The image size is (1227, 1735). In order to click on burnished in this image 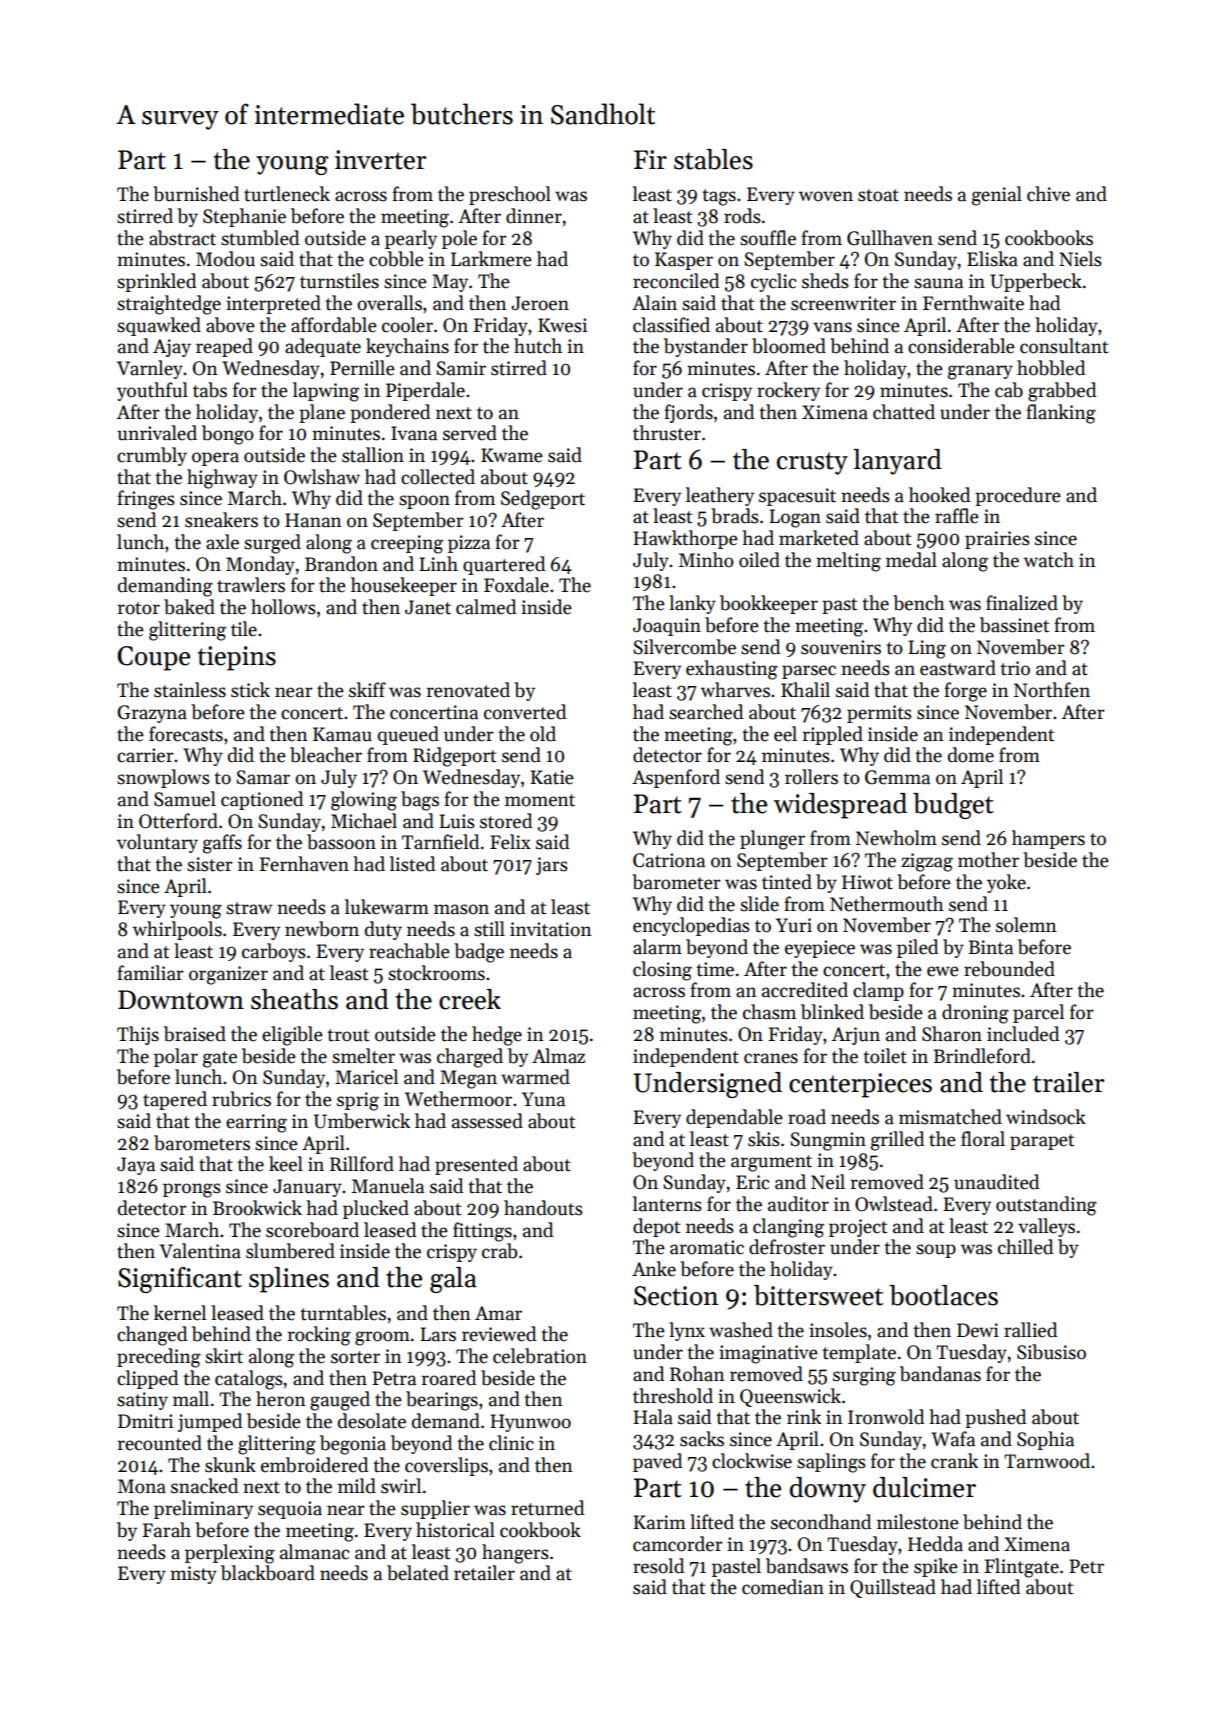, I will do `click(196, 194)`.
